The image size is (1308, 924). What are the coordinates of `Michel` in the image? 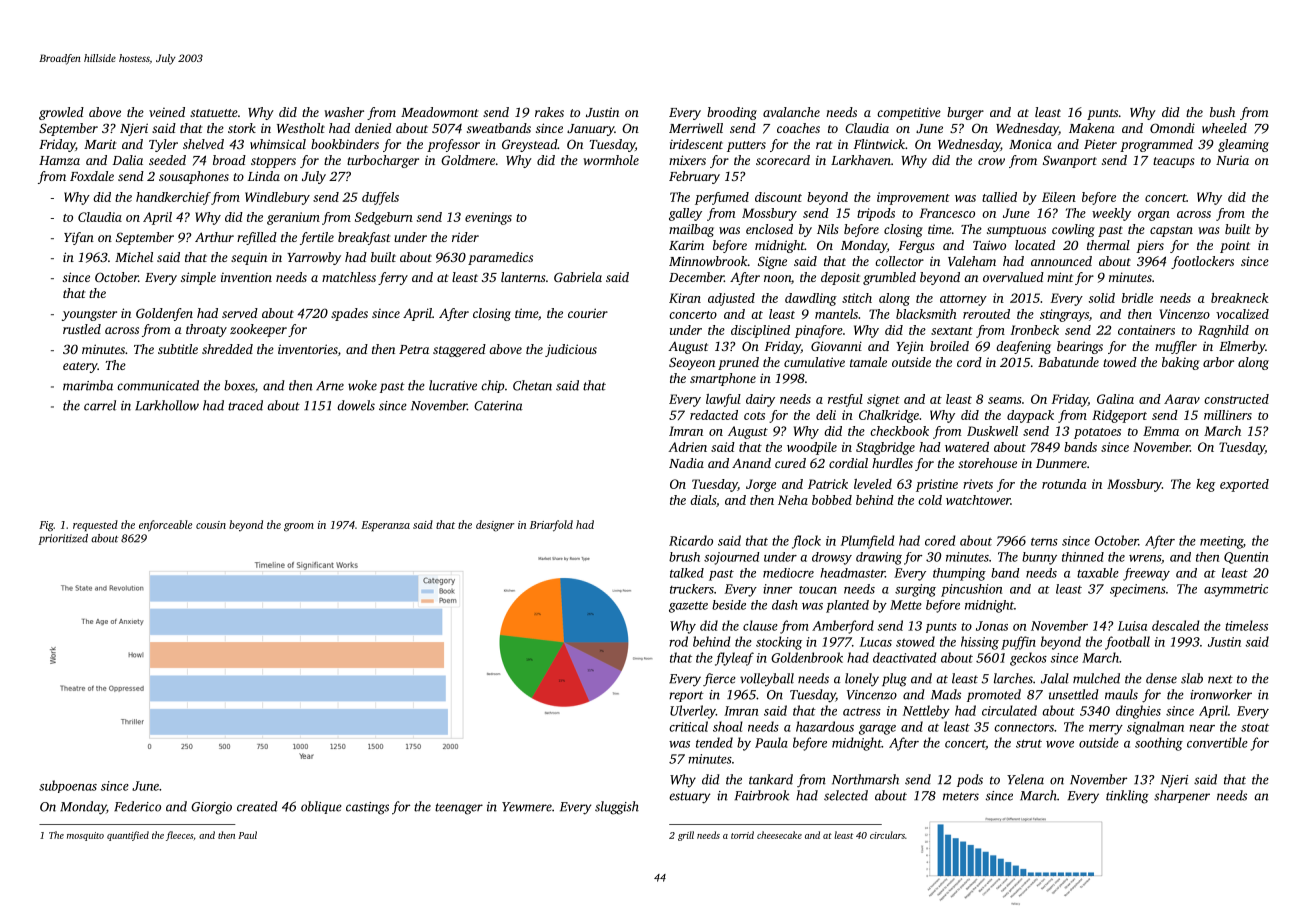 It's located at (134, 257).
